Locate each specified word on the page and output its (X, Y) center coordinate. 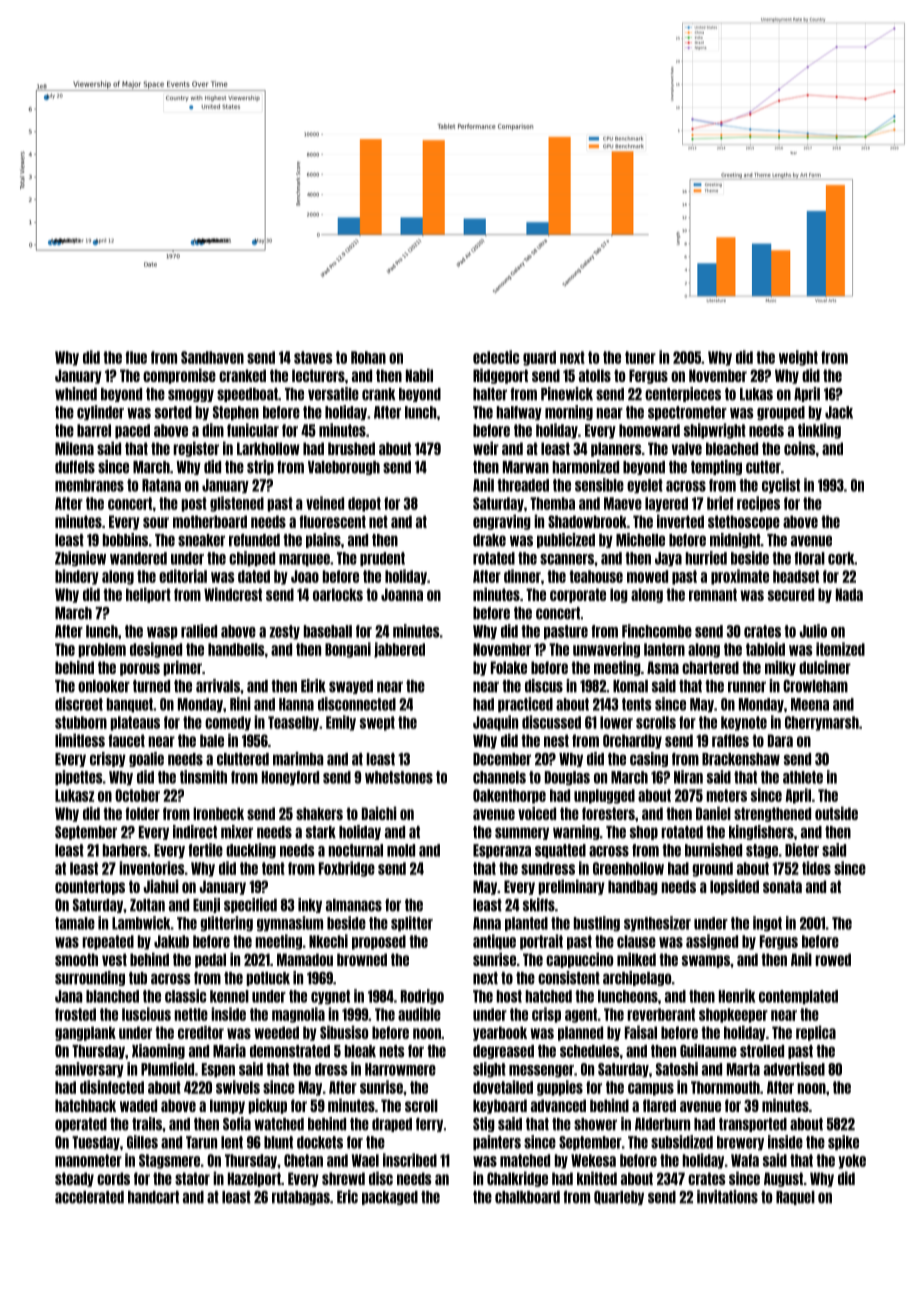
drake (489, 540)
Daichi (379, 813)
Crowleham (815, 686)
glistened (237, 504)
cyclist (781, 486)
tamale (75, 923)
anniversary (89, 1070)
